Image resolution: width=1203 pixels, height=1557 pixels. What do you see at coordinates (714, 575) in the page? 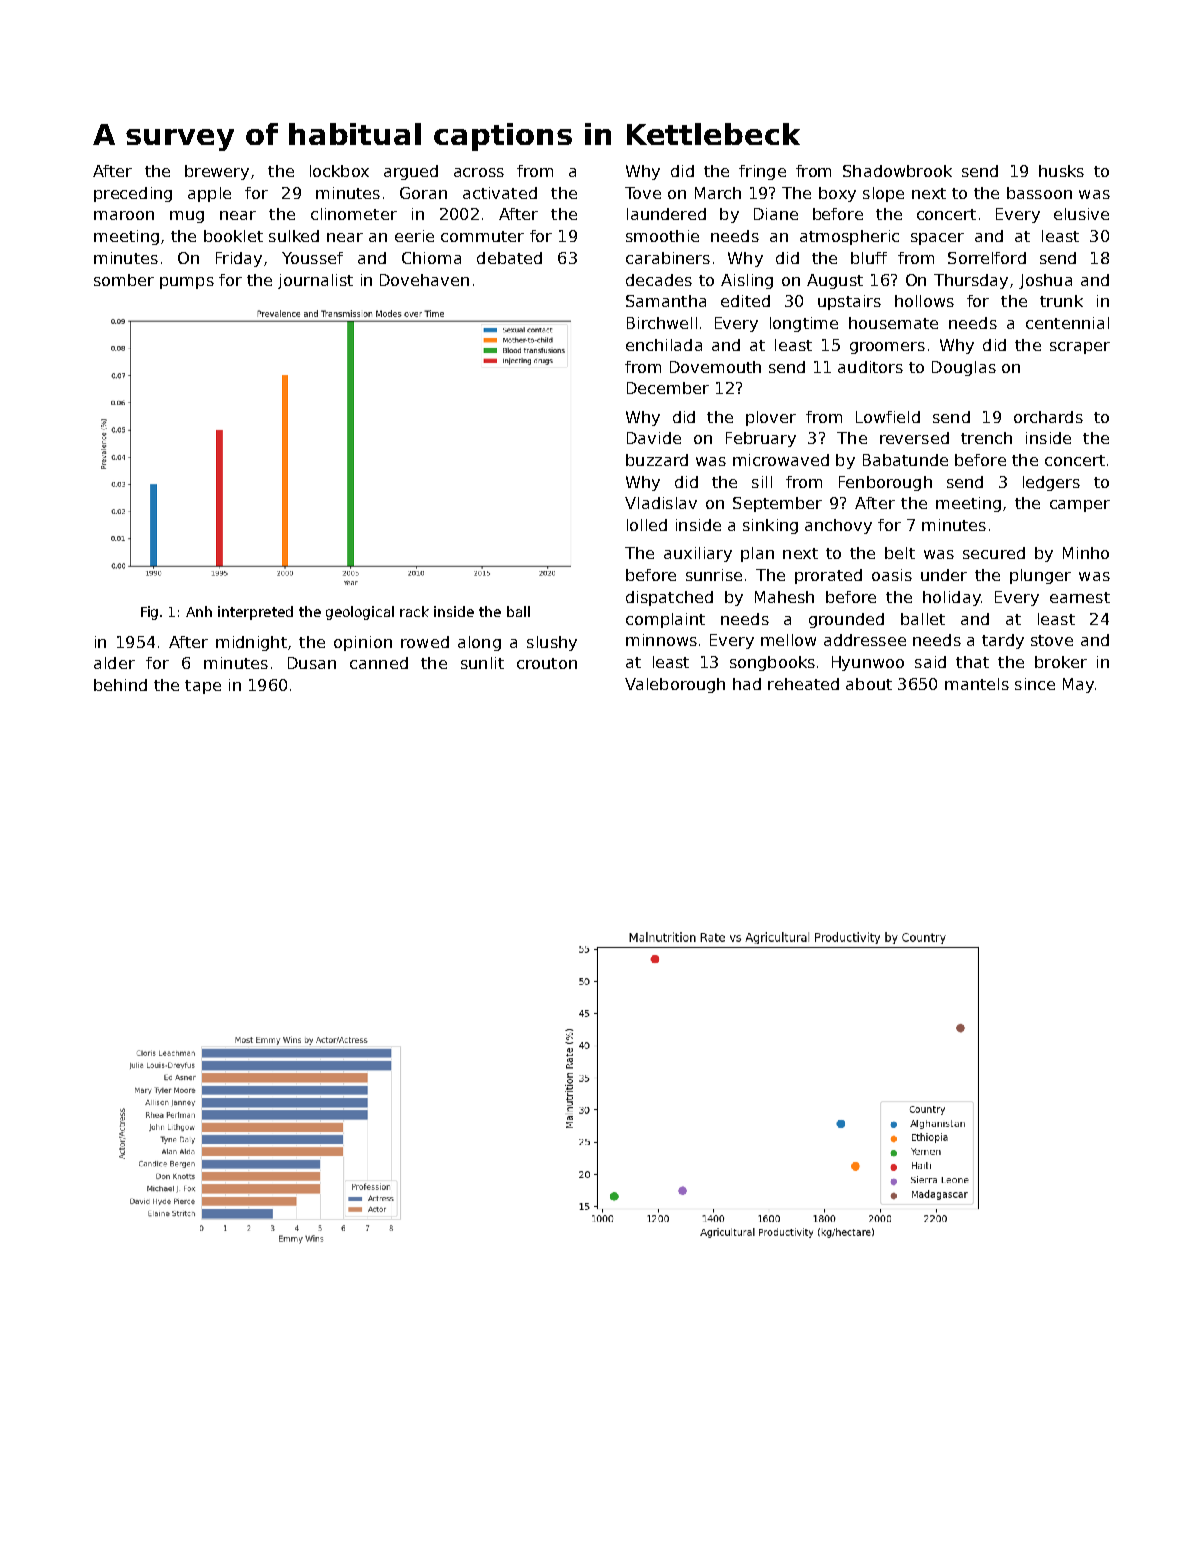
I see `sunrise` at bounding box center [714, 575].
